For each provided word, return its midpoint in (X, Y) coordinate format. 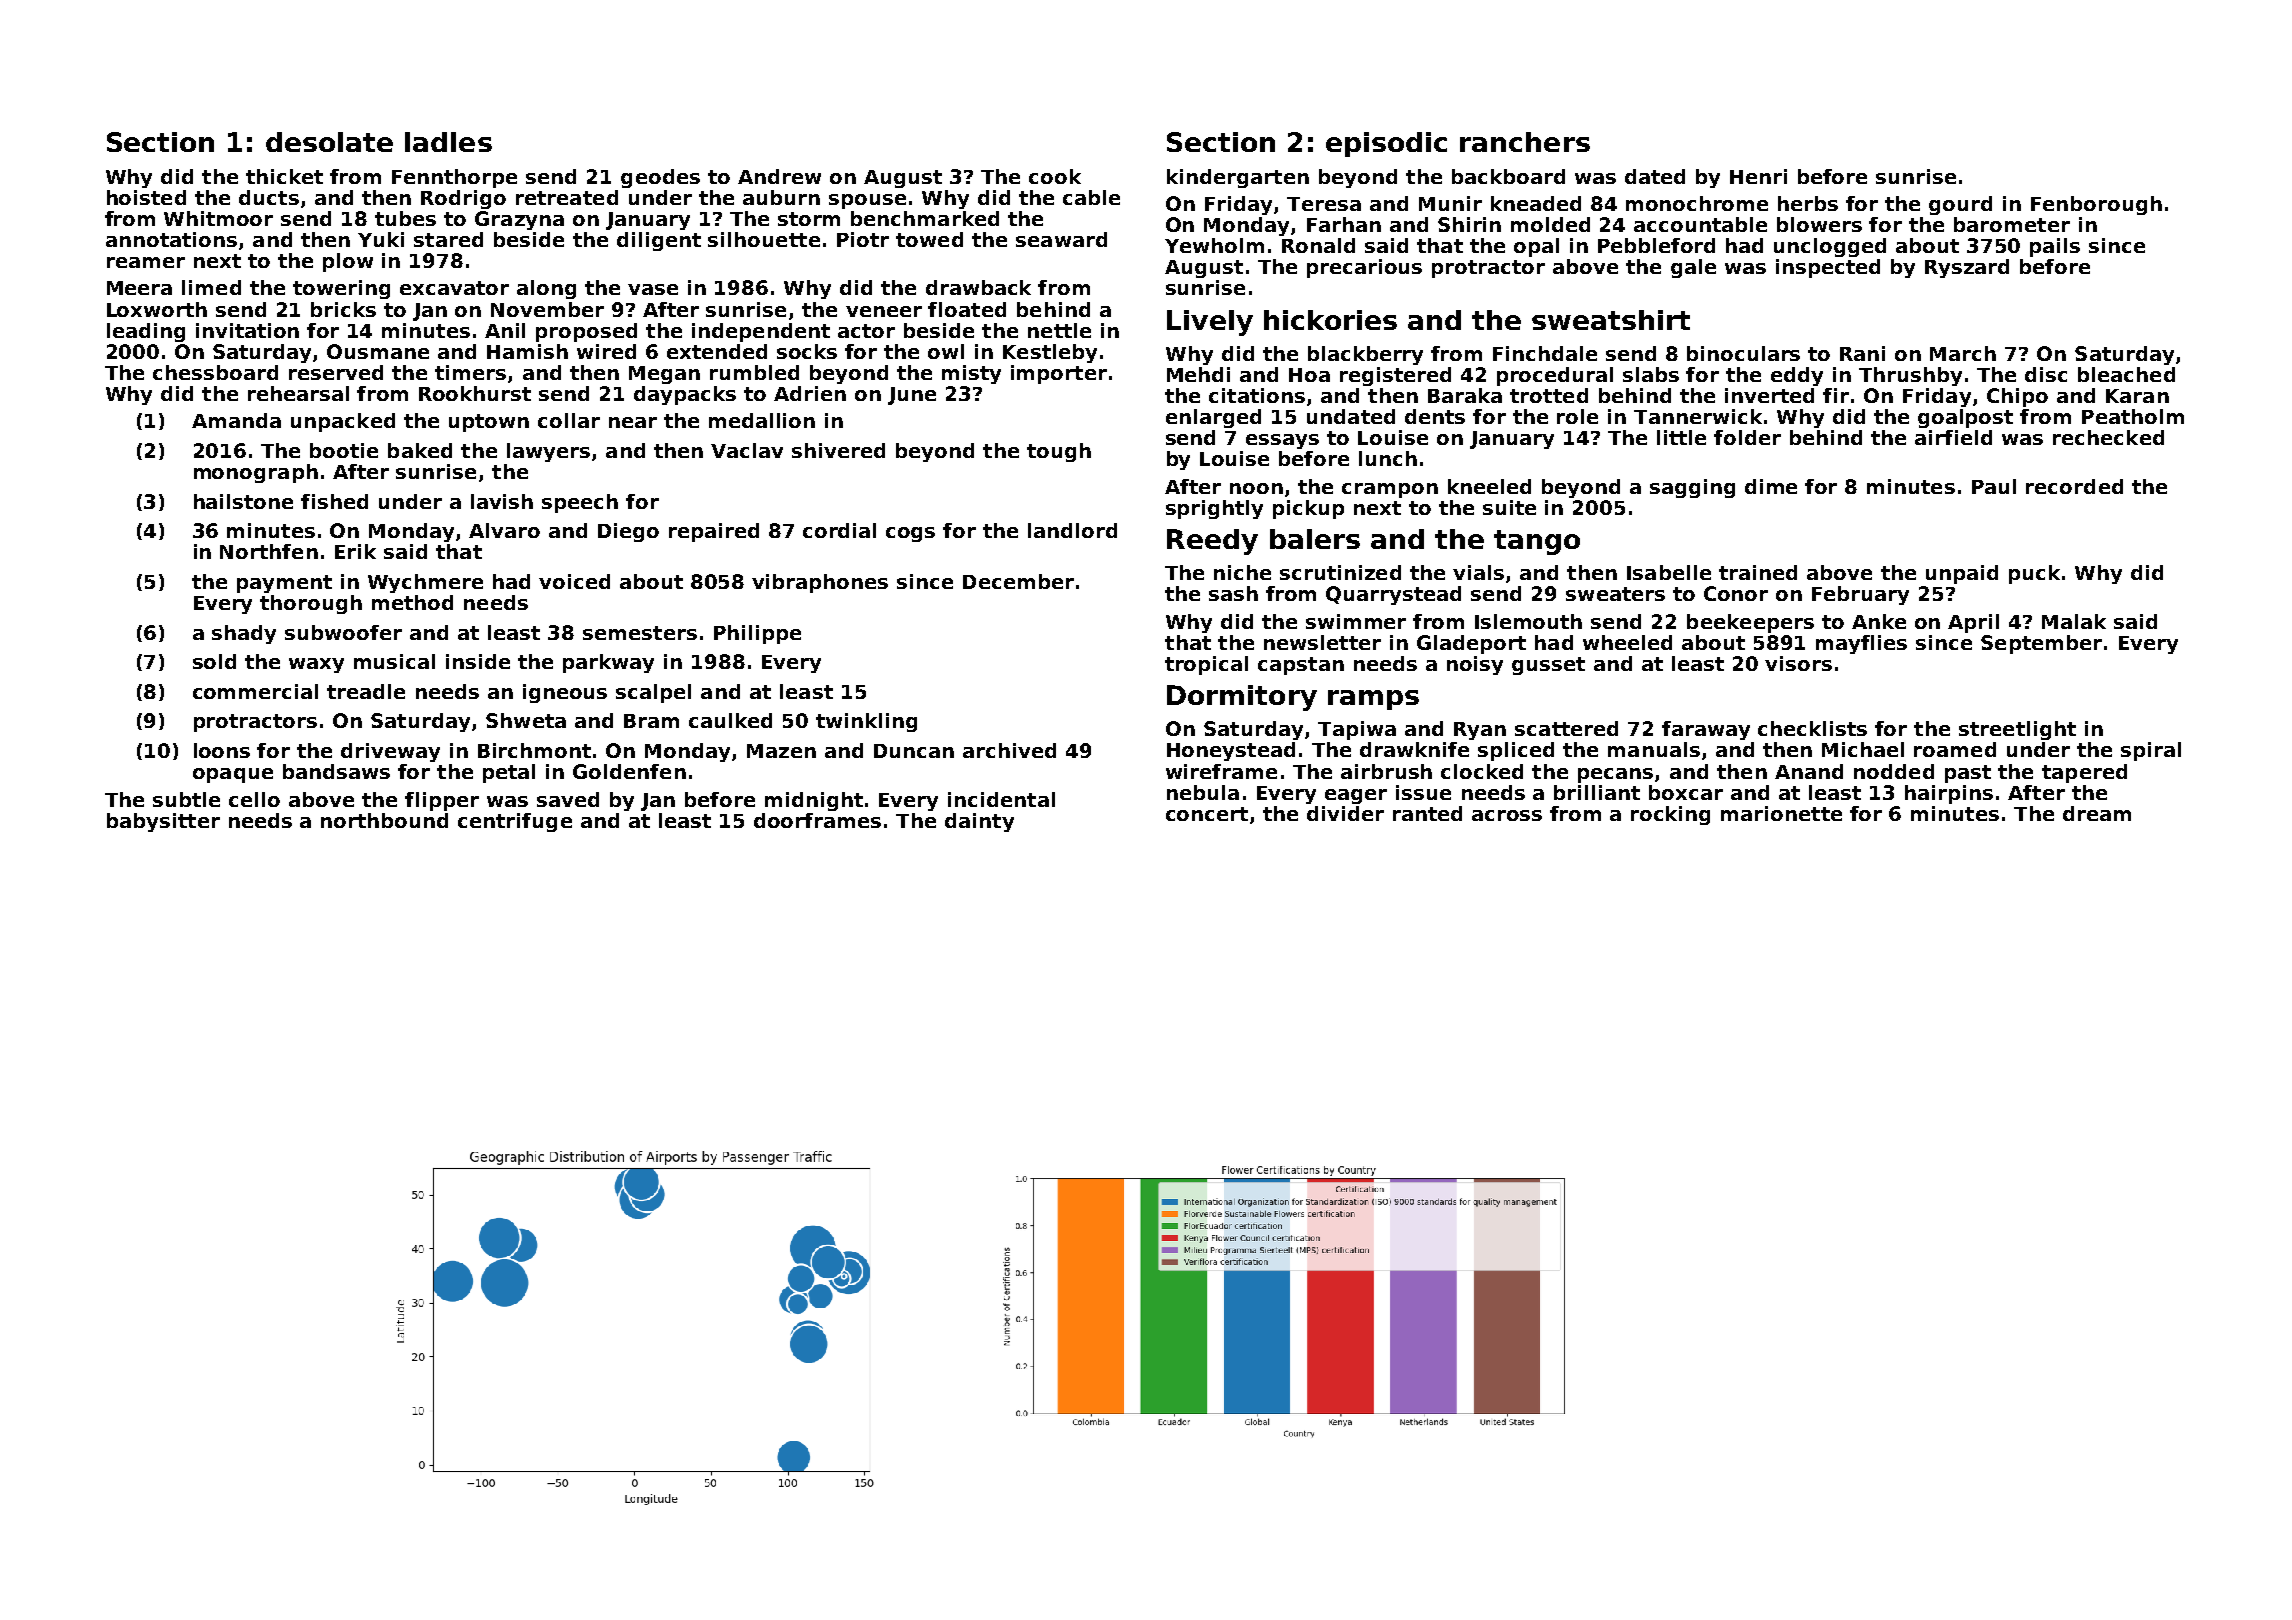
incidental (1001, 799)
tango (1537, 542)
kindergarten (1238, 178)
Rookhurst (475, 393)
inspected (1828, 268)
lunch (1388, 458)
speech (580, 503)
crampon (1390, 490)
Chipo (2017, 397)
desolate (329, 142)
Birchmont (534, 750)
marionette (1781, 813)
